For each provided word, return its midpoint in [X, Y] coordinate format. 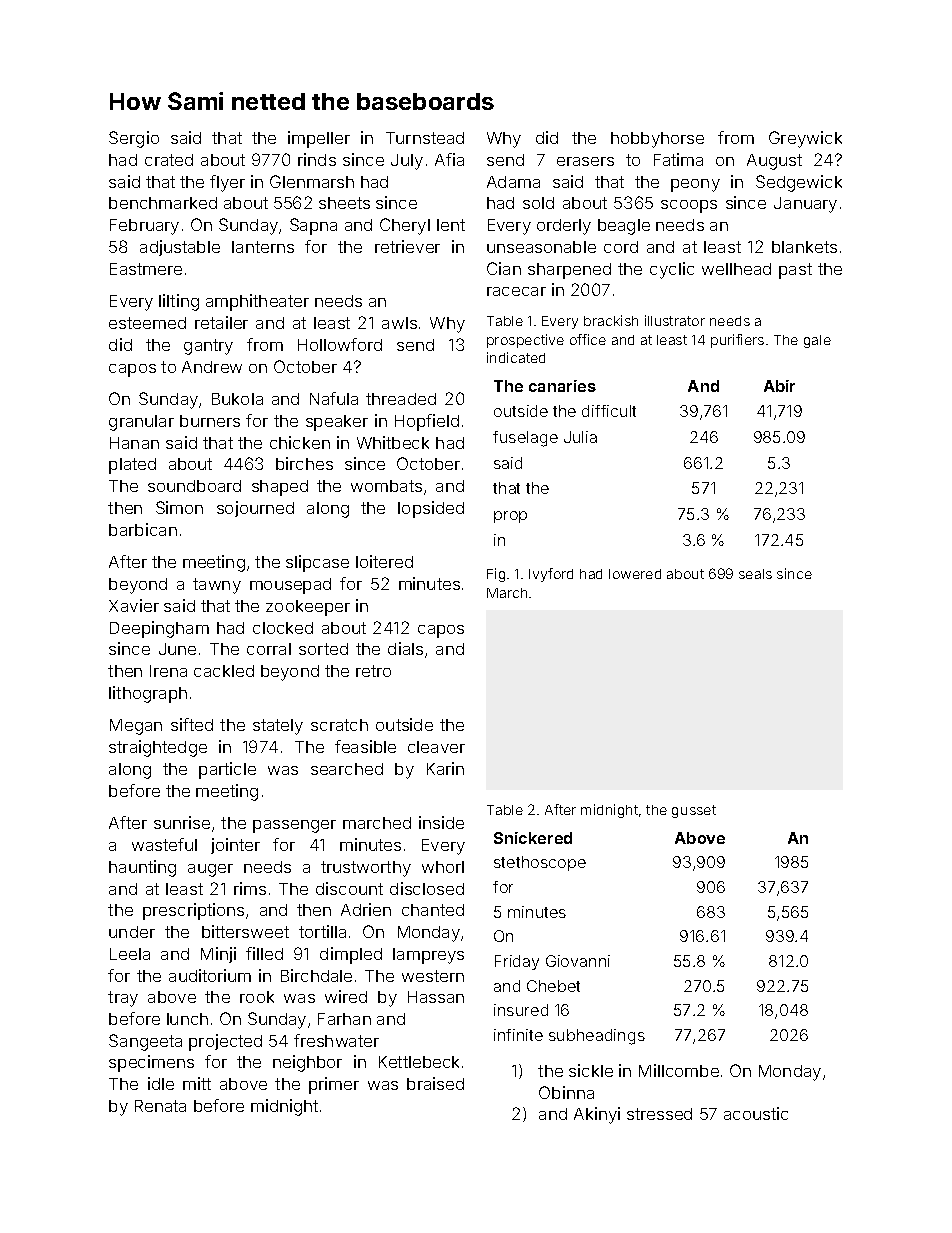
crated [169, 160]
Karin [445, 768]
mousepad [290, 586]
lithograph [148, 694]
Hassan [436, 997]
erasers [585, 161]
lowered [635, 574]
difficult [609, 411]
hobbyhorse [657, 140]
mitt [197, 1083]
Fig [496, 575]
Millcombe [679, 1070]
